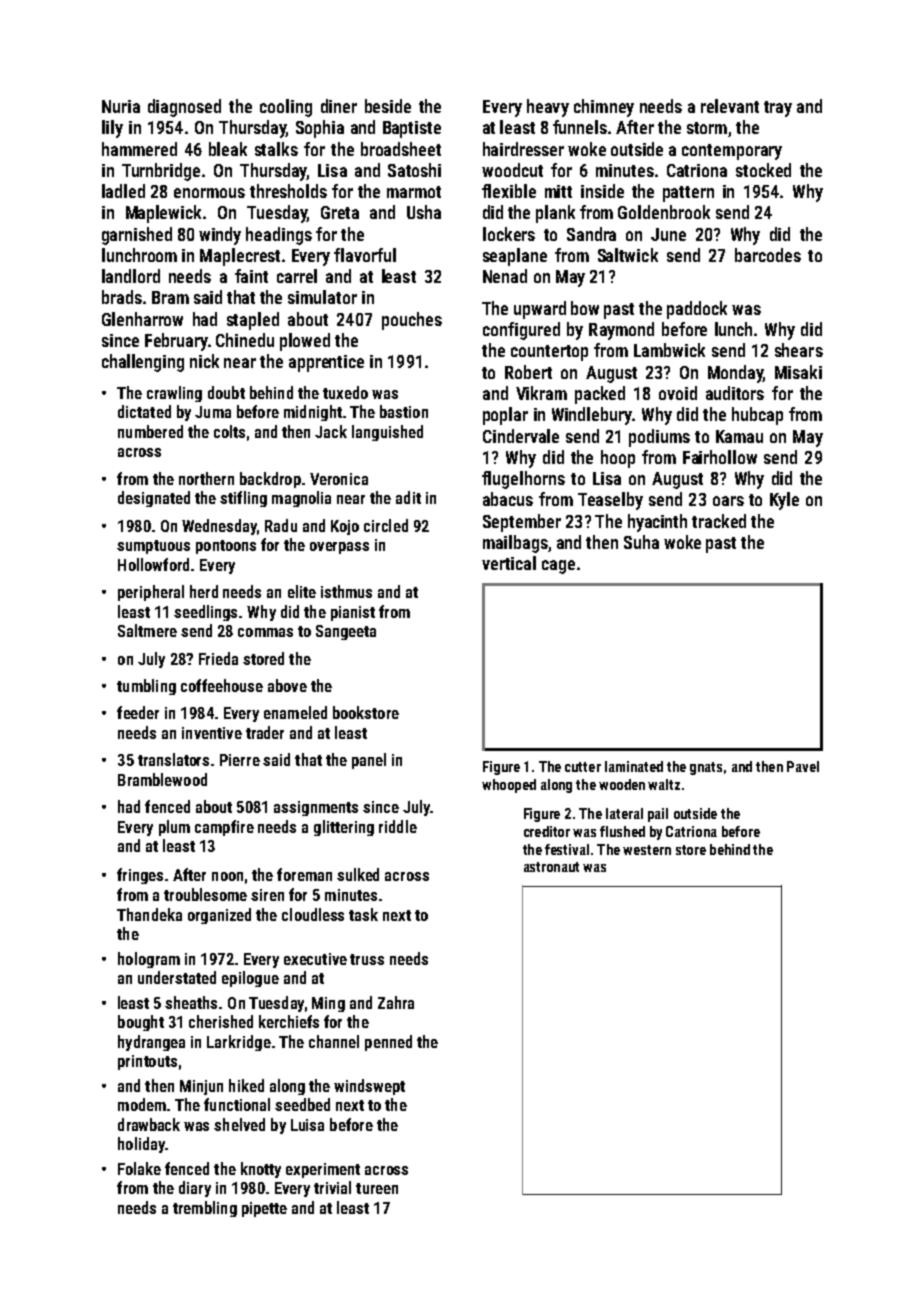  Describe the element at coordinates (388, 106) in the screenshot. I see `beside` at that location.
